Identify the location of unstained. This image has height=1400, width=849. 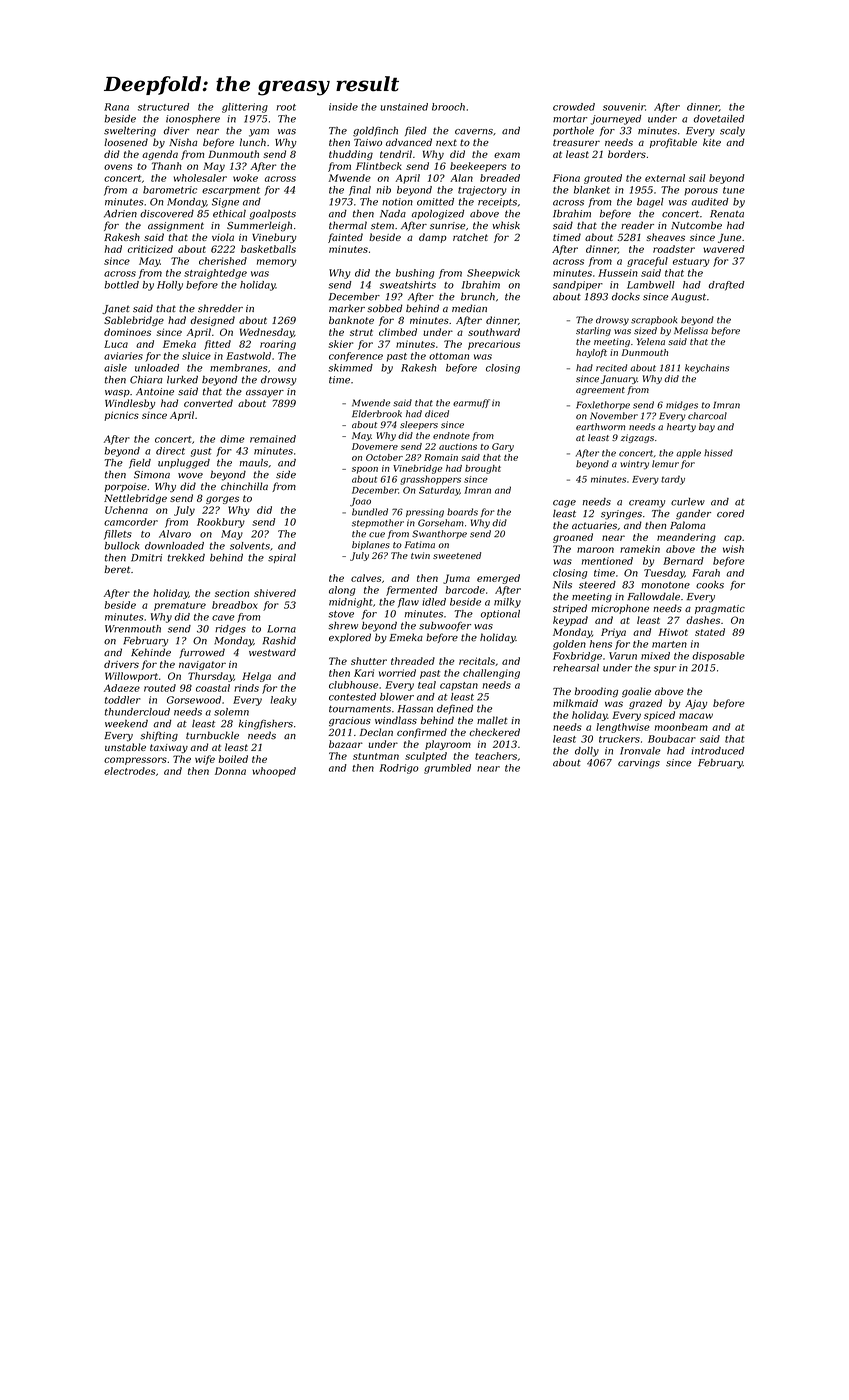
(404, 107).
